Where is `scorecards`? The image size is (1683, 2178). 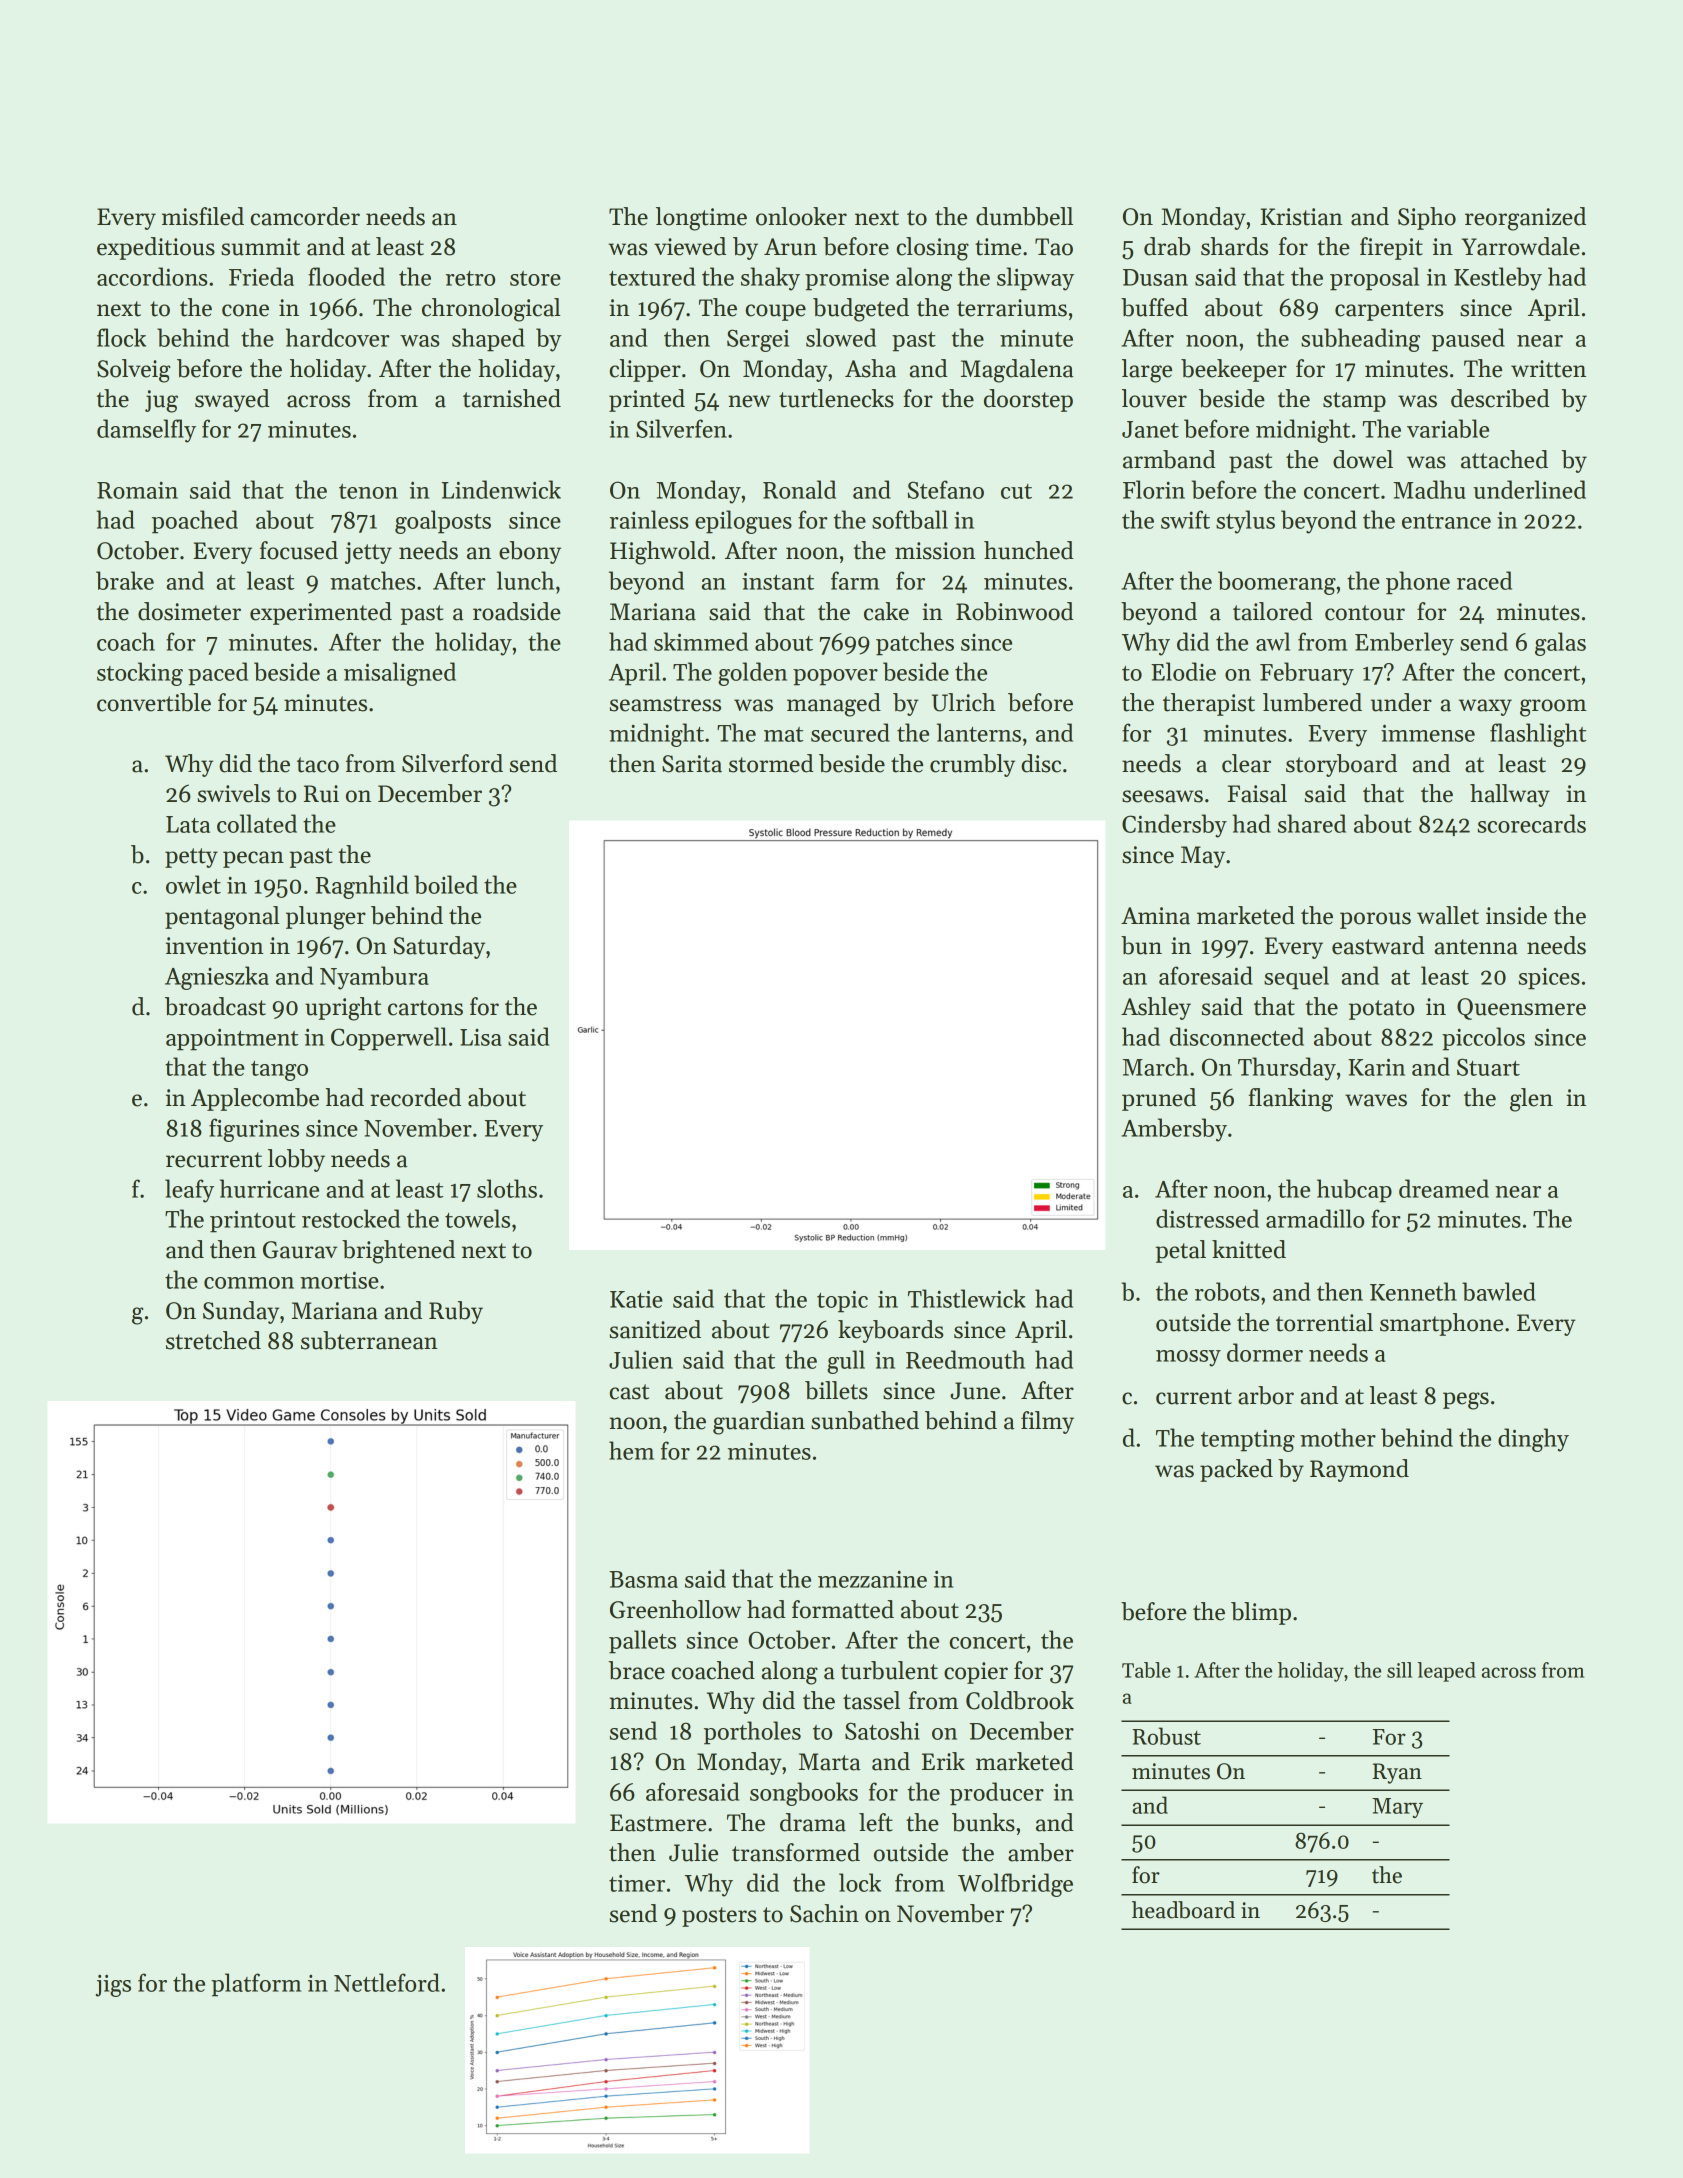
scorecards is located at coordinates (1532, 823).
